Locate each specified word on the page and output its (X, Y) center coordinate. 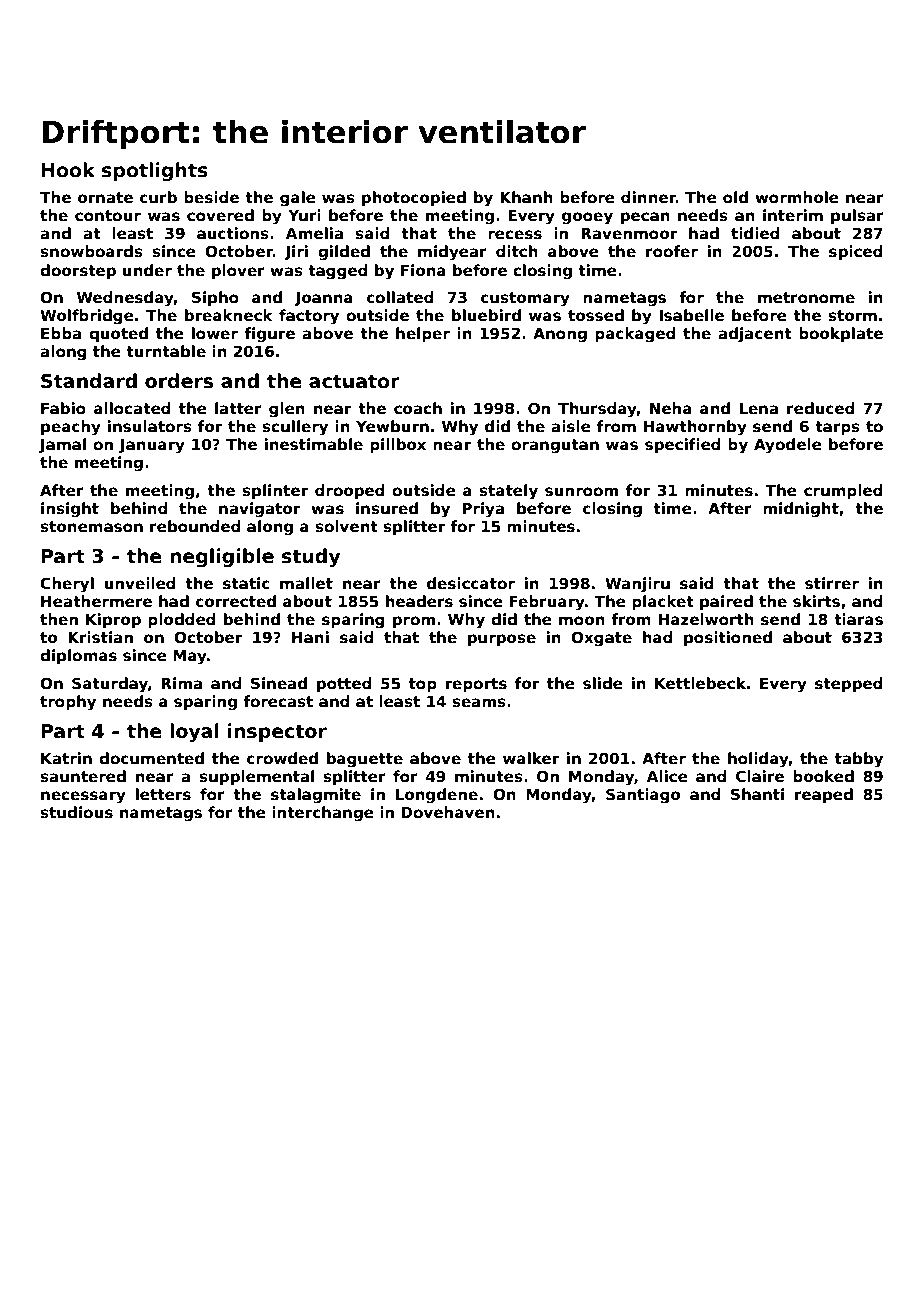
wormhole (797, 197)
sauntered (83, 776)
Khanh (526, 197)
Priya (483, 510)
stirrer (832, 583)
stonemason (91, 527)
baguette (365, 760)
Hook (68, 170)
